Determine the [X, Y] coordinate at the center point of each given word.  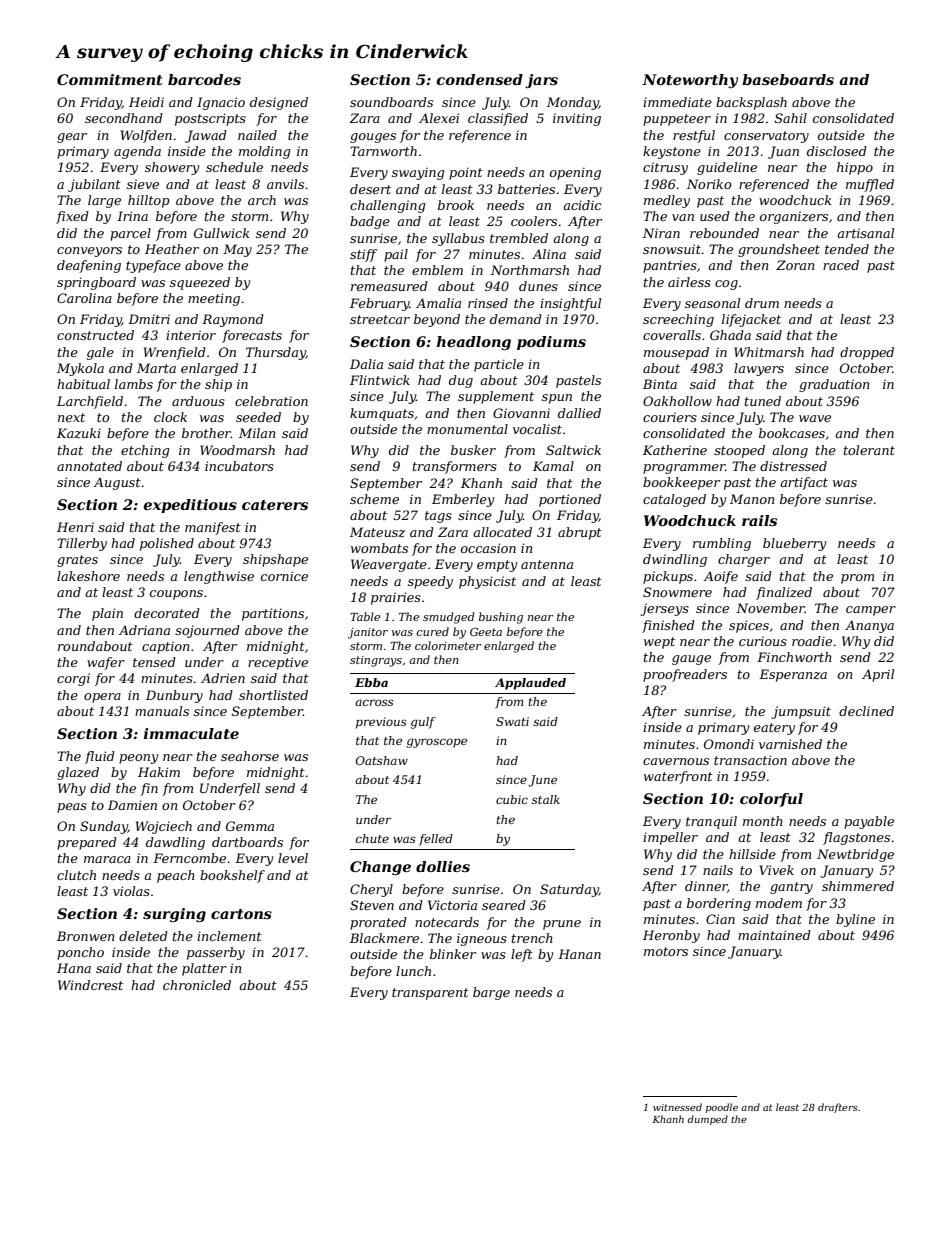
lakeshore [88, 576]
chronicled [197, 985]
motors [666, 951]
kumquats [382, 414]
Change [380, 868]
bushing [501, 618]
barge [491, 993]
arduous [198, 401]
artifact [804, 483]
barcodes [204, 79]
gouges [373, 138]
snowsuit [672, 249]
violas [131, 891]
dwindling [675, 560]
